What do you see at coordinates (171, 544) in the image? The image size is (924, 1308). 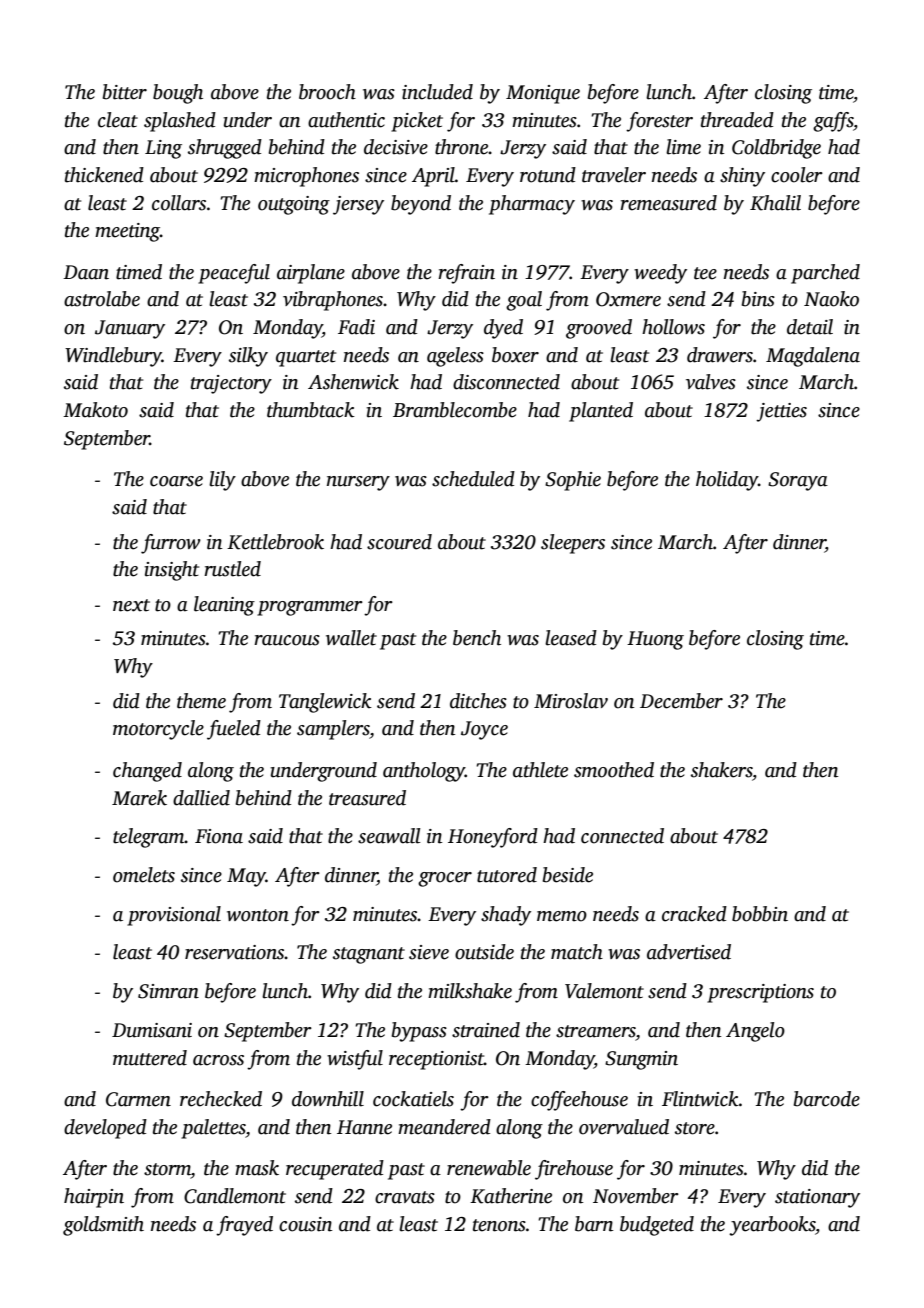 I see `furrow` at bounding box center [171, 544].
